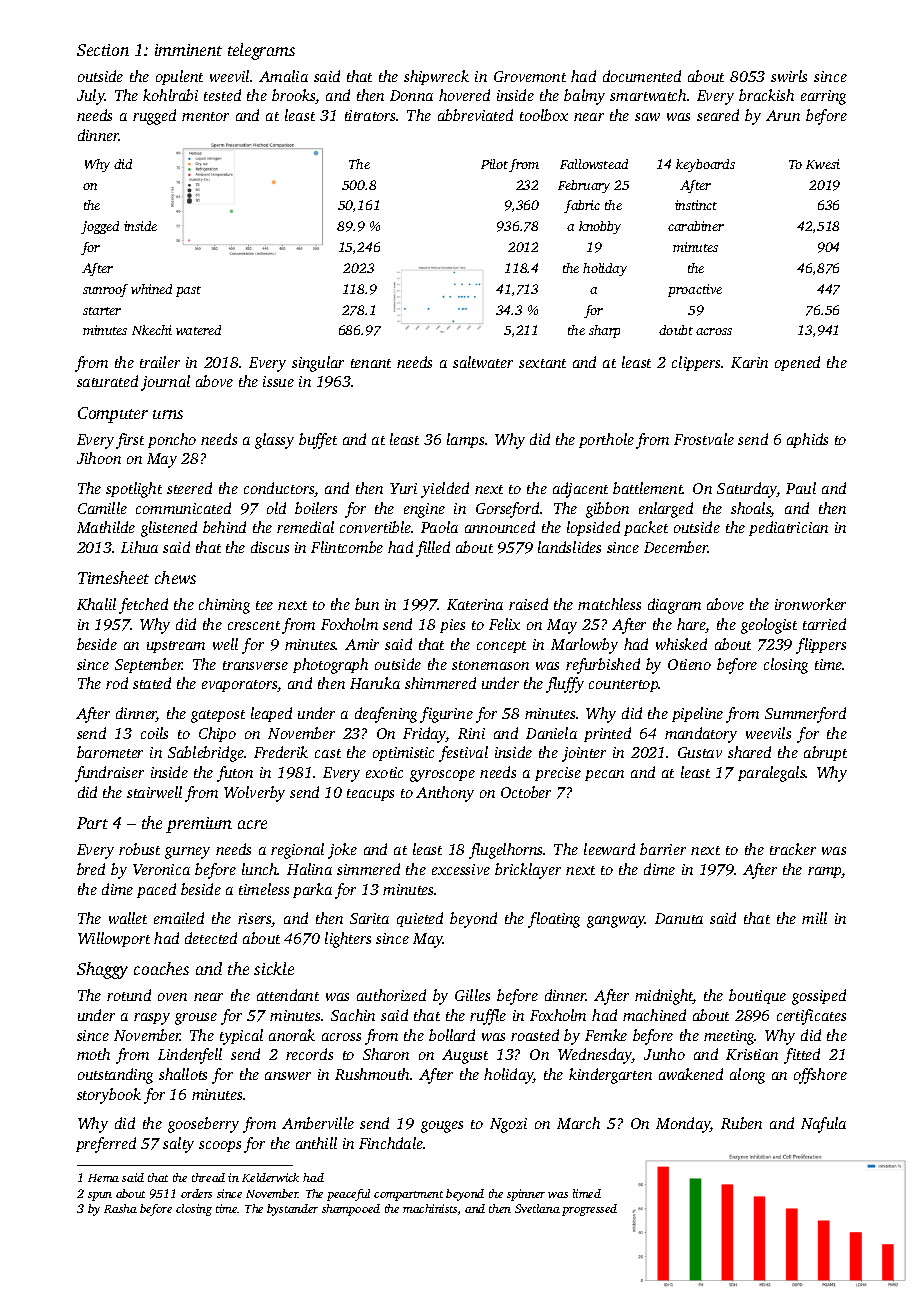 This page has height=1308, width=924. What do you see at coordinates (530, 76) in the page?
I see `Grovemont` at bounding box center [530, 76].
